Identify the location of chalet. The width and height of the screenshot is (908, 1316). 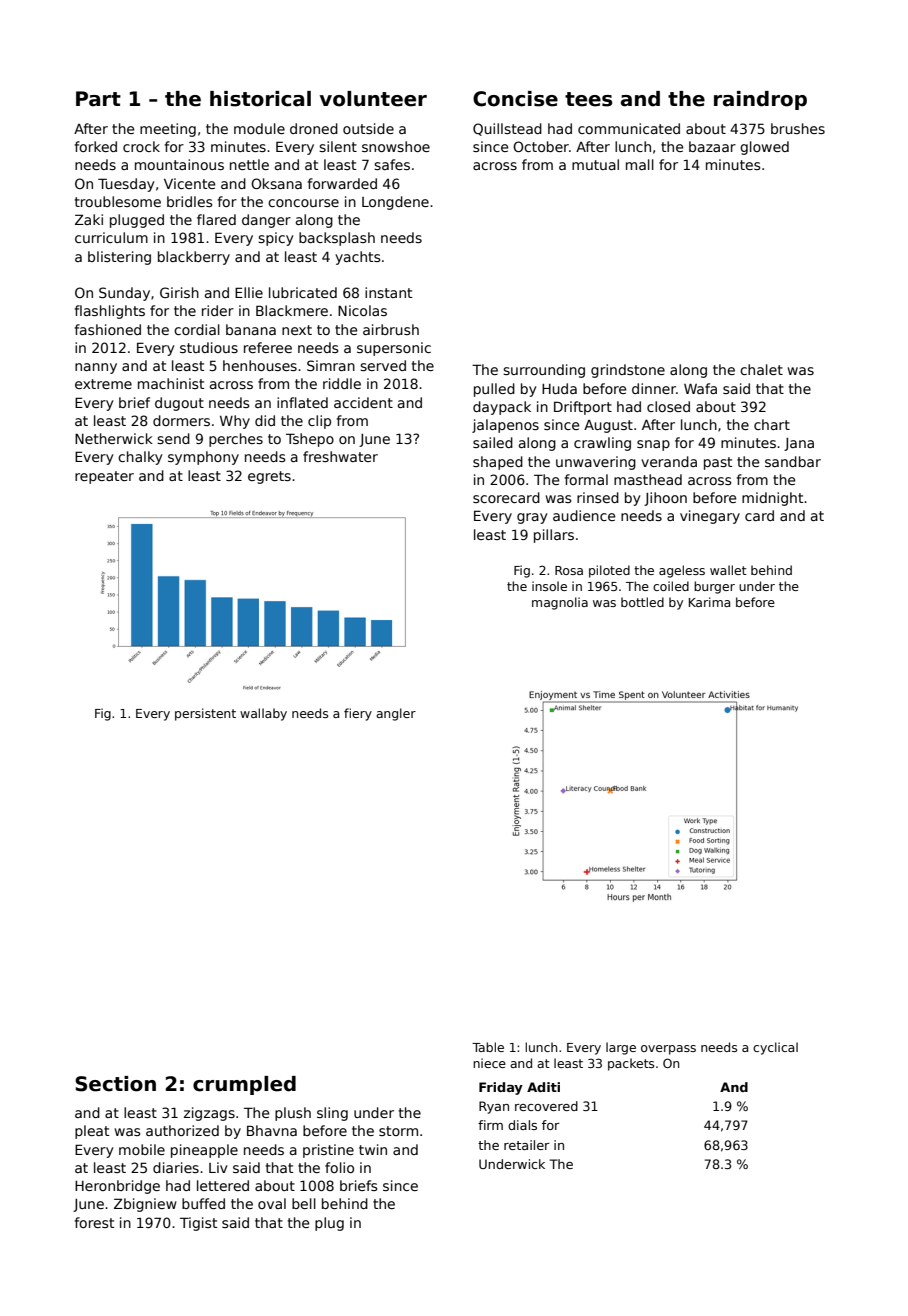
(761, 369).
